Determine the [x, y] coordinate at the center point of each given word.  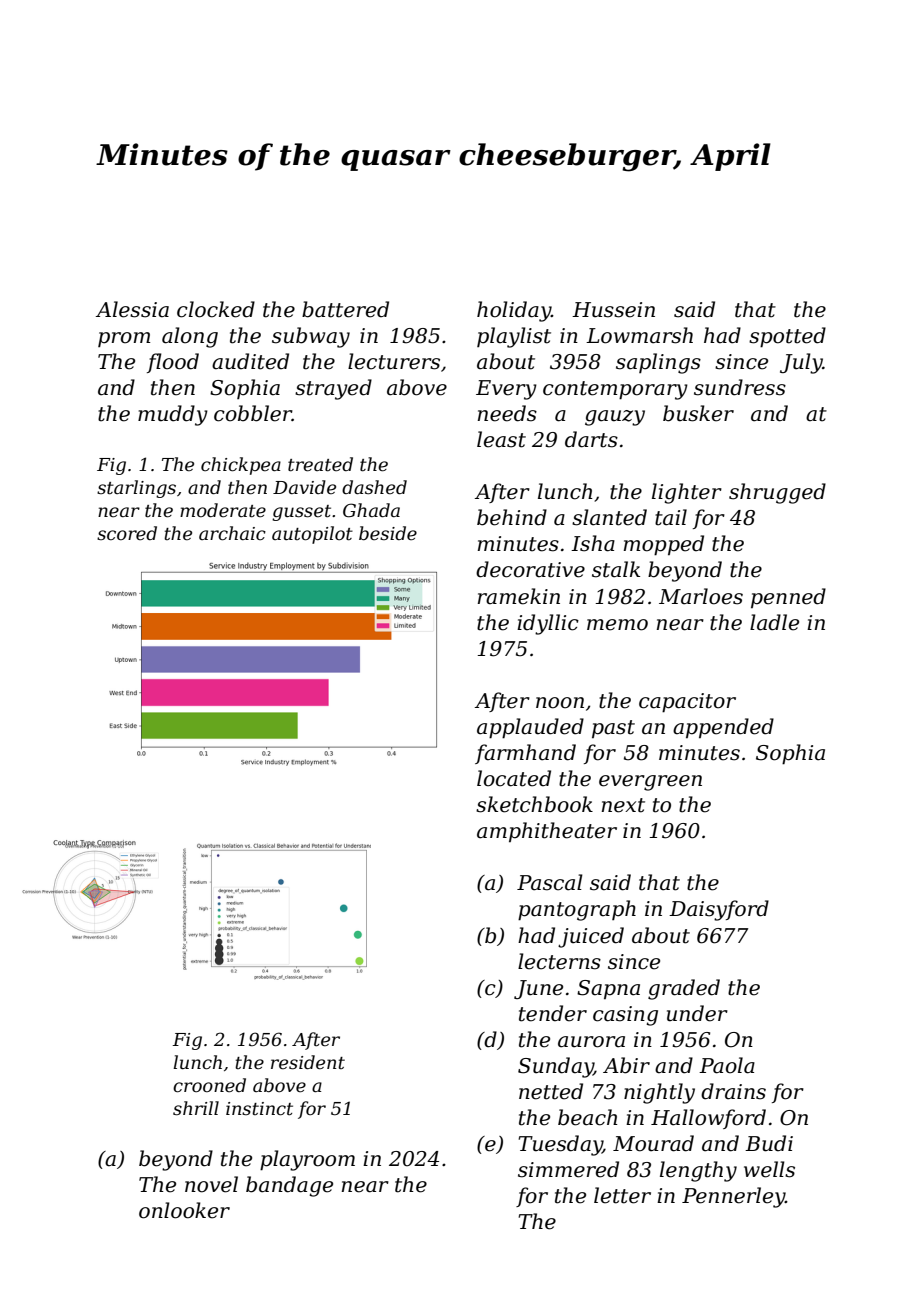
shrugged [777, 493]
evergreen [650, 783]
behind [512, 517]
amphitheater [547, 832]
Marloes [701, 596]
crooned [209, 1085]
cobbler [253, 413]
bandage [289, 1186]
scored [127, 533]
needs [507, 413]
